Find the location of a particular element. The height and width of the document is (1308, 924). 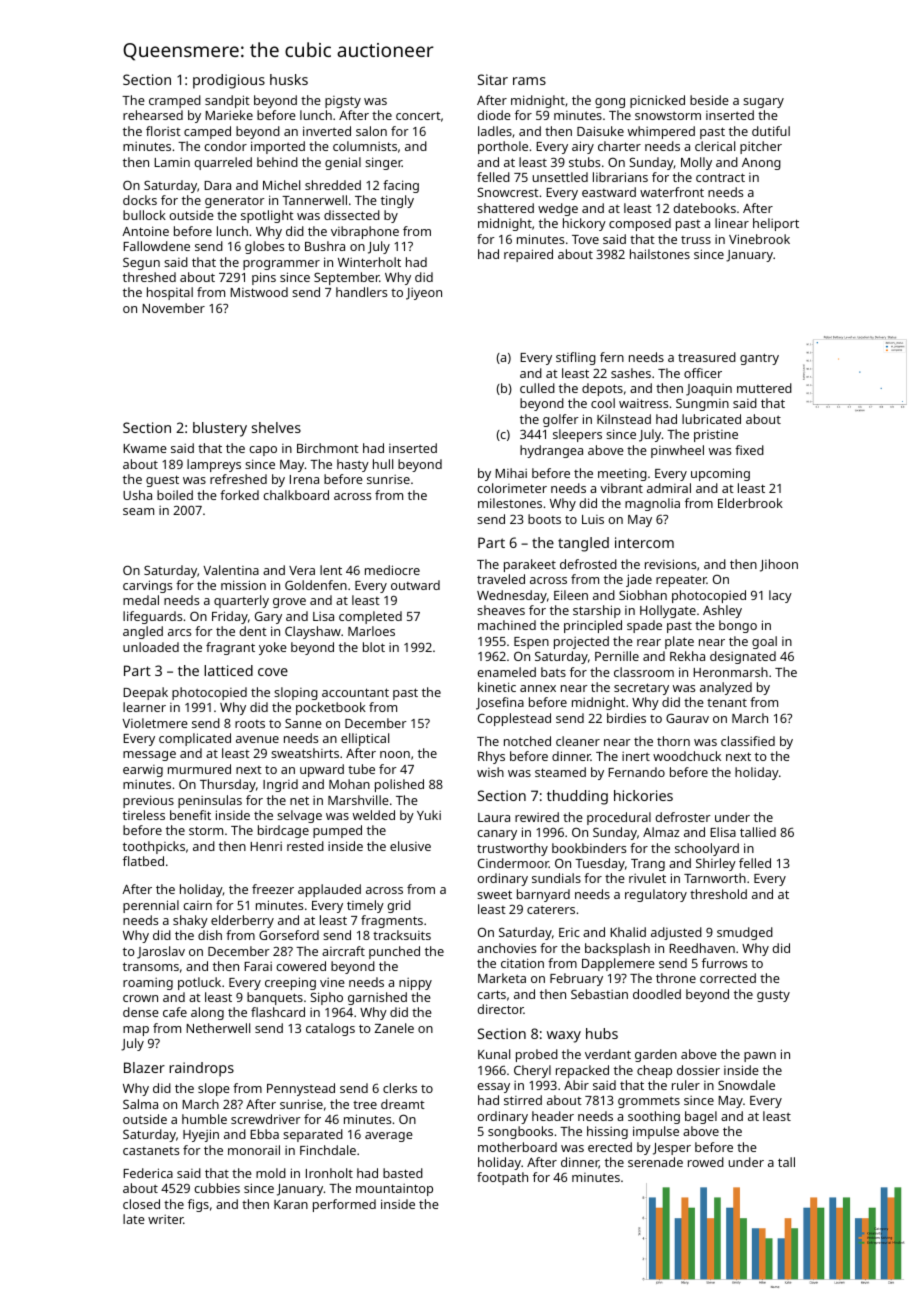

forked is located at coordinates (239, 495).
